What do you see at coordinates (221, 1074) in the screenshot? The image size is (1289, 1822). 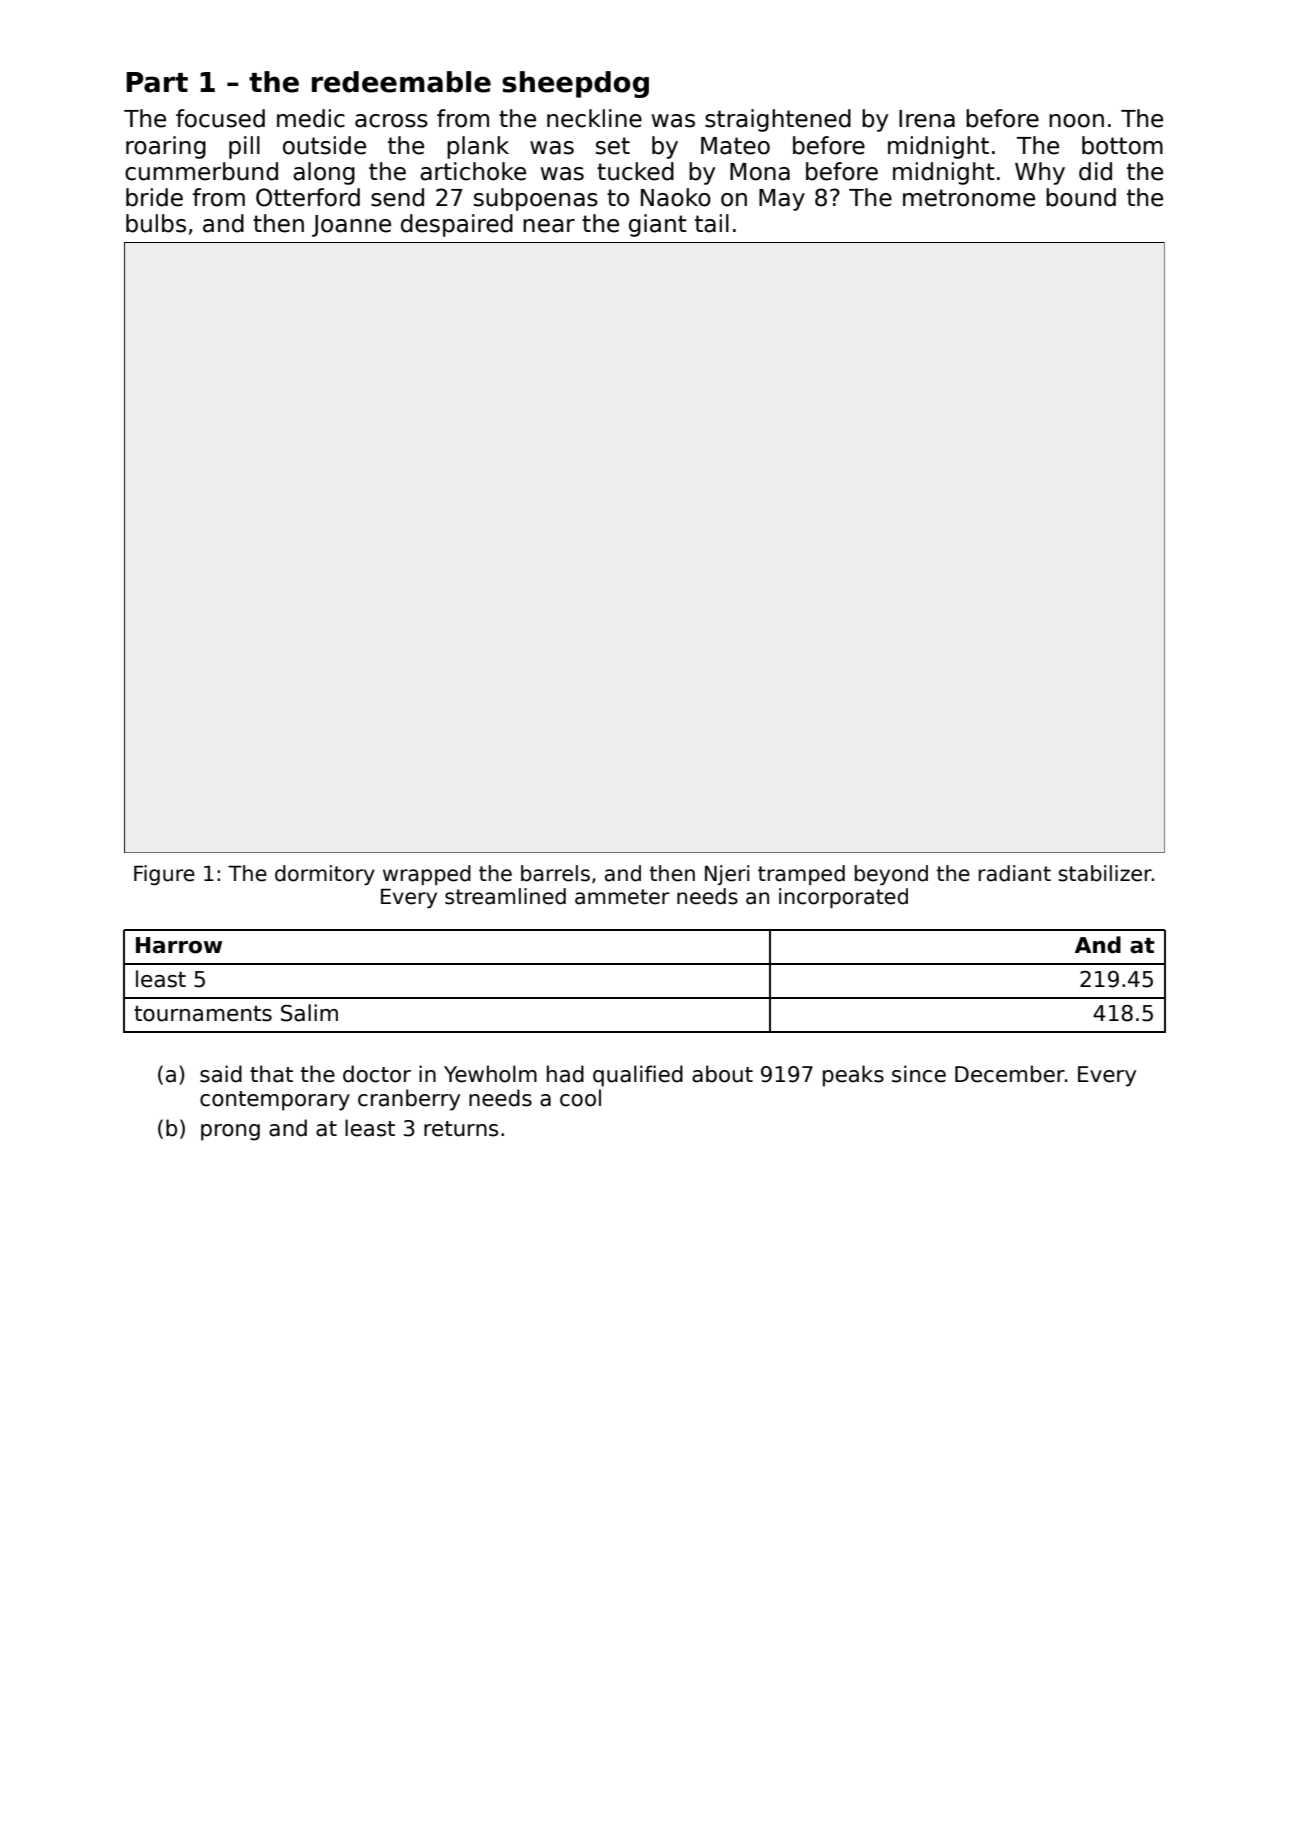 I see `said` at bounding box center [221, 1074].
